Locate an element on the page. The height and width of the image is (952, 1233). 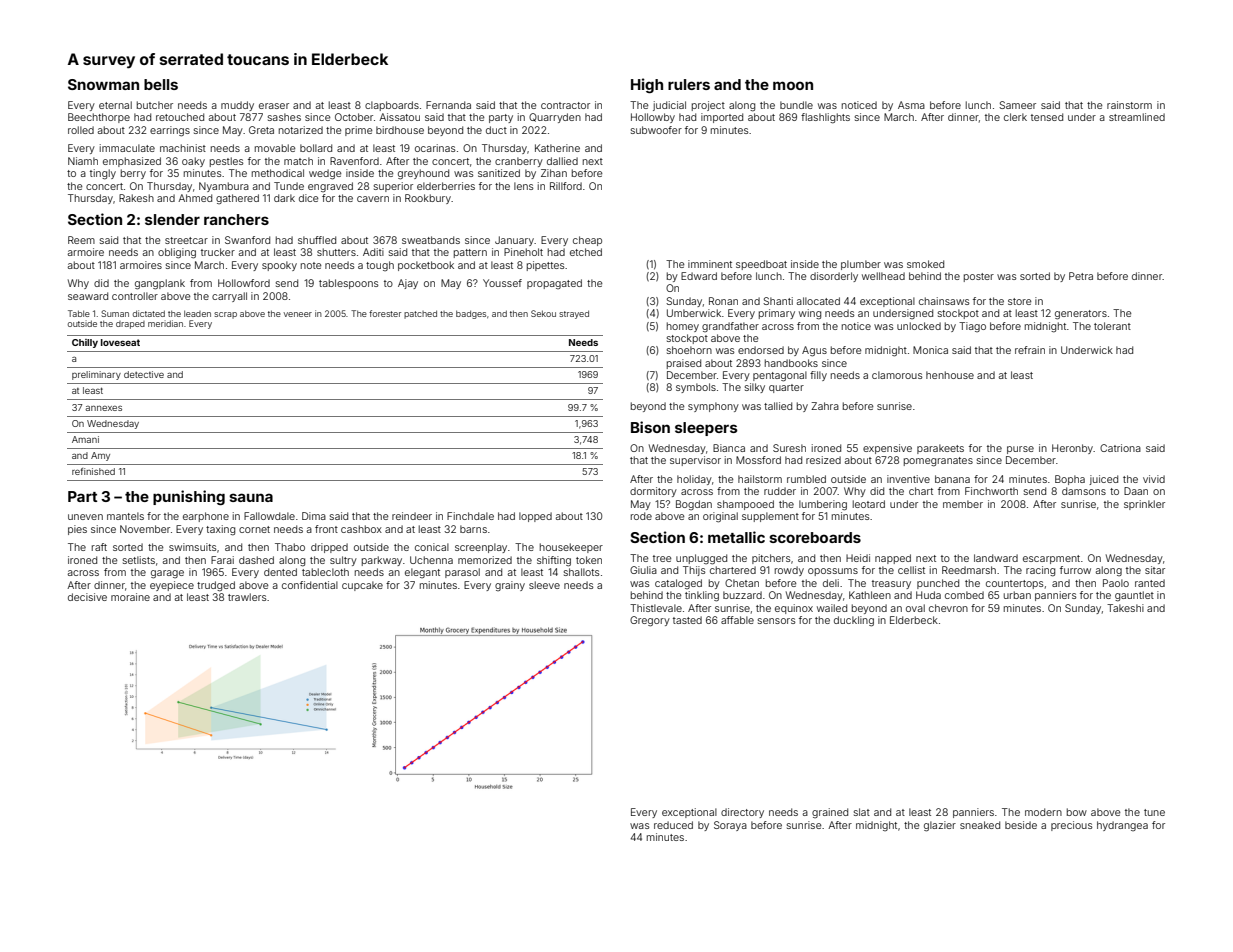
Takeshi is located at coordinates (1125, 608).
